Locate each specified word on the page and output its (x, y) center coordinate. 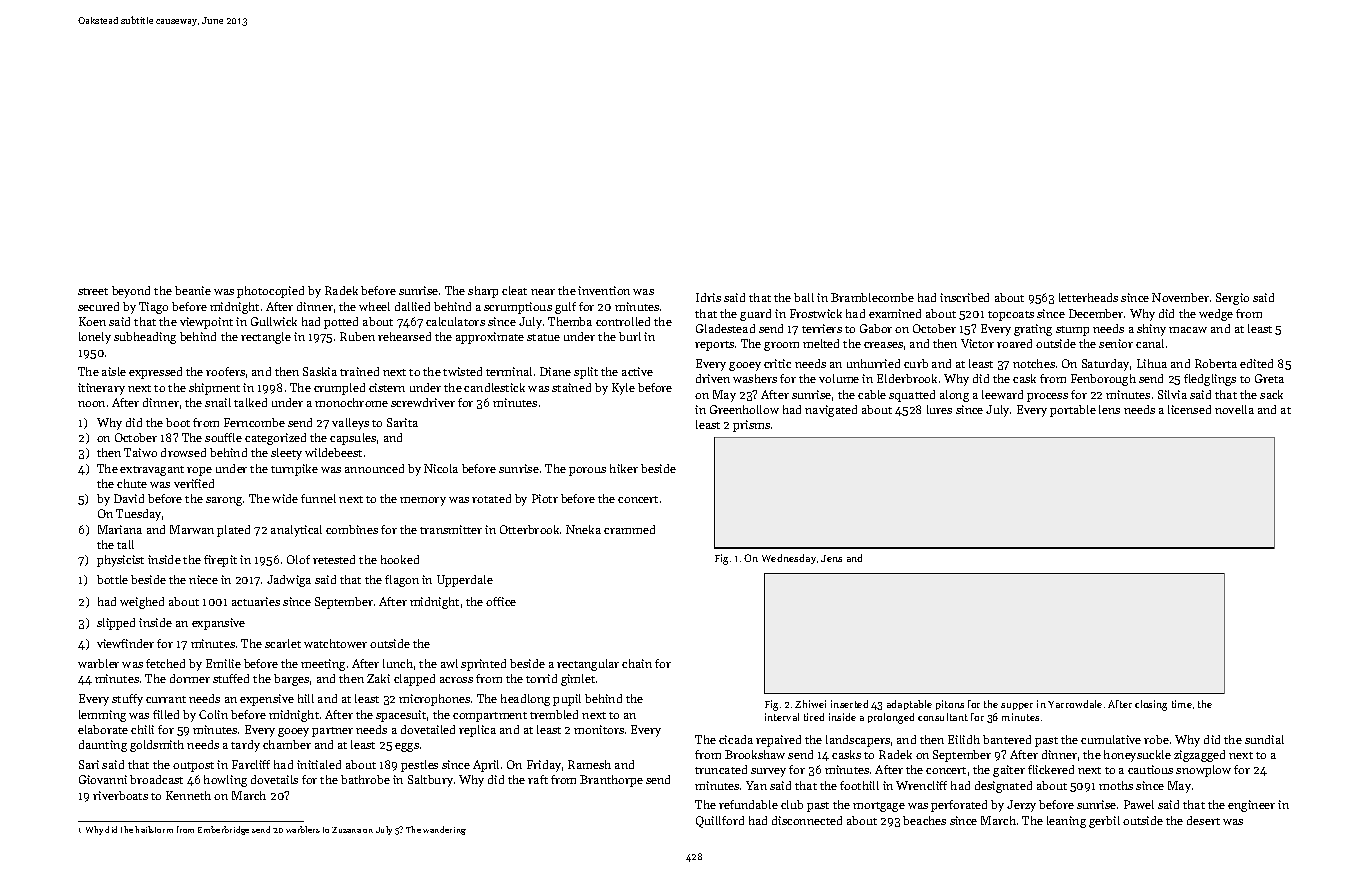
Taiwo (140, 452)
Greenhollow (744, 409)
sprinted (483, 665)
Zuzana (346, 830)
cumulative (1111, 739)
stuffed (231, 678)
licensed (1189, 409)
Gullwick (274, 321)
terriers (822, 328)
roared (1014, 343)
